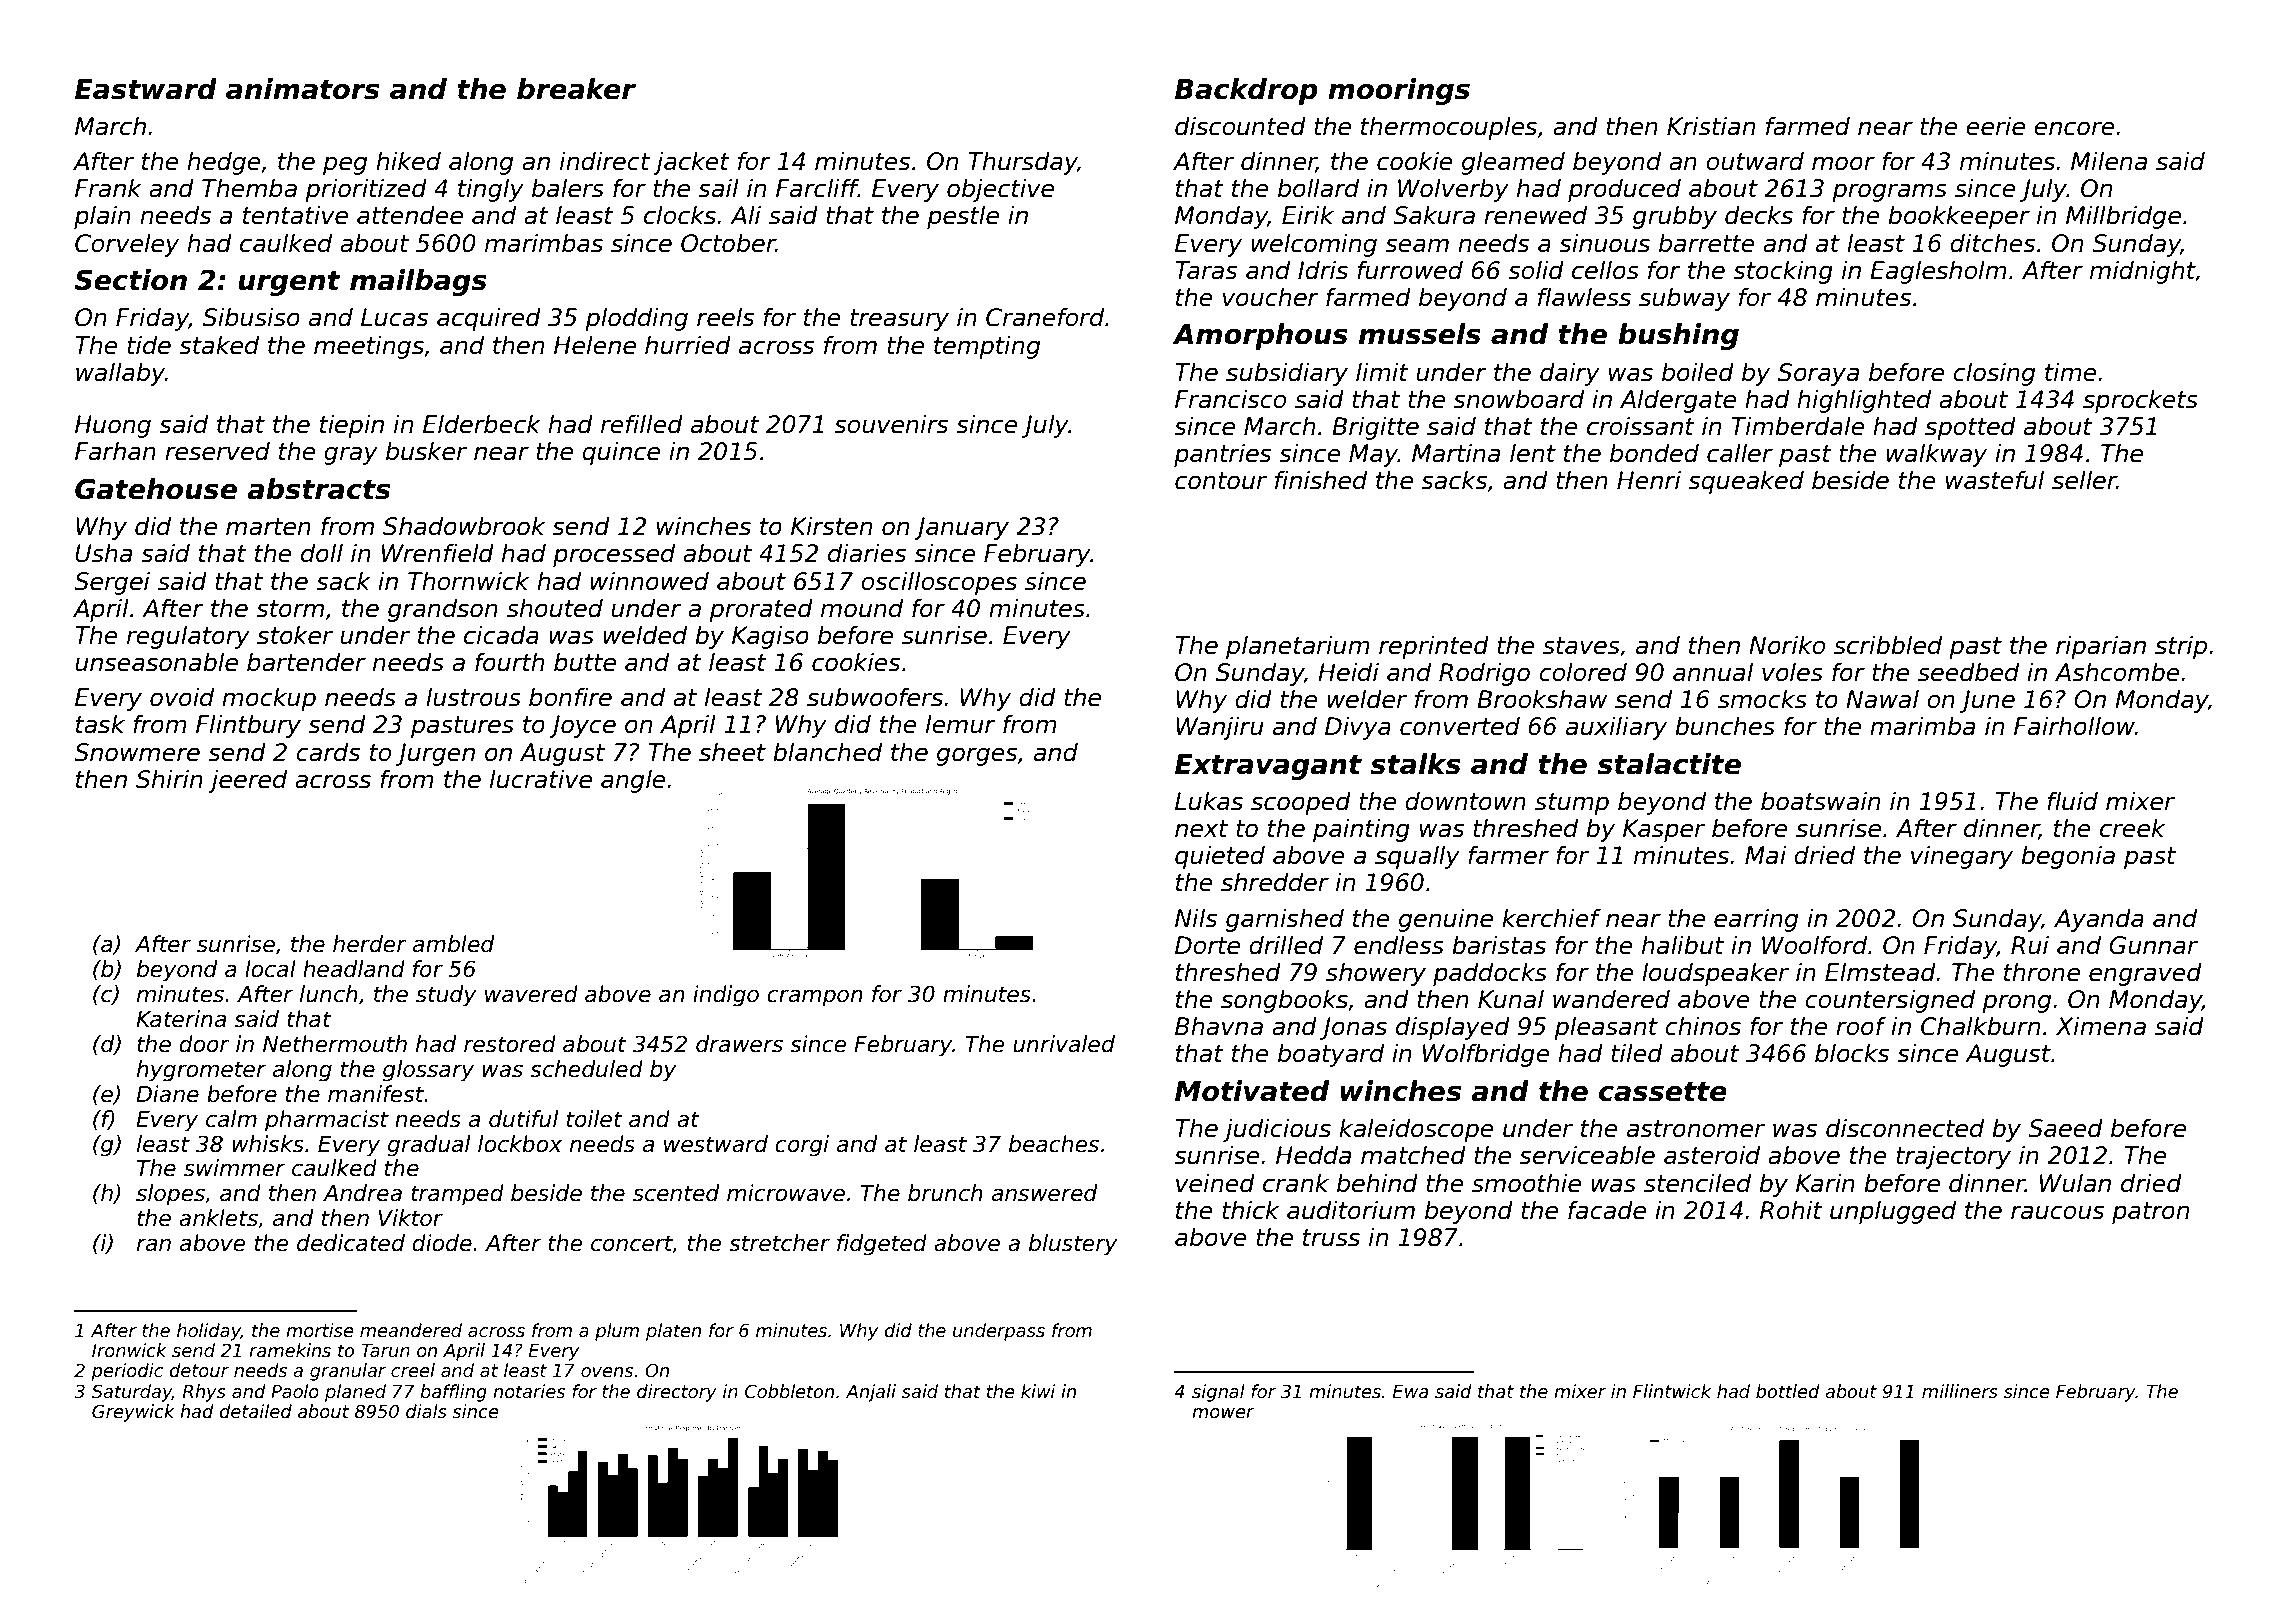 Image resolution: width=2292 pixels, height=1620 pixels. I want to click on Martina, so click(1456, 453).
